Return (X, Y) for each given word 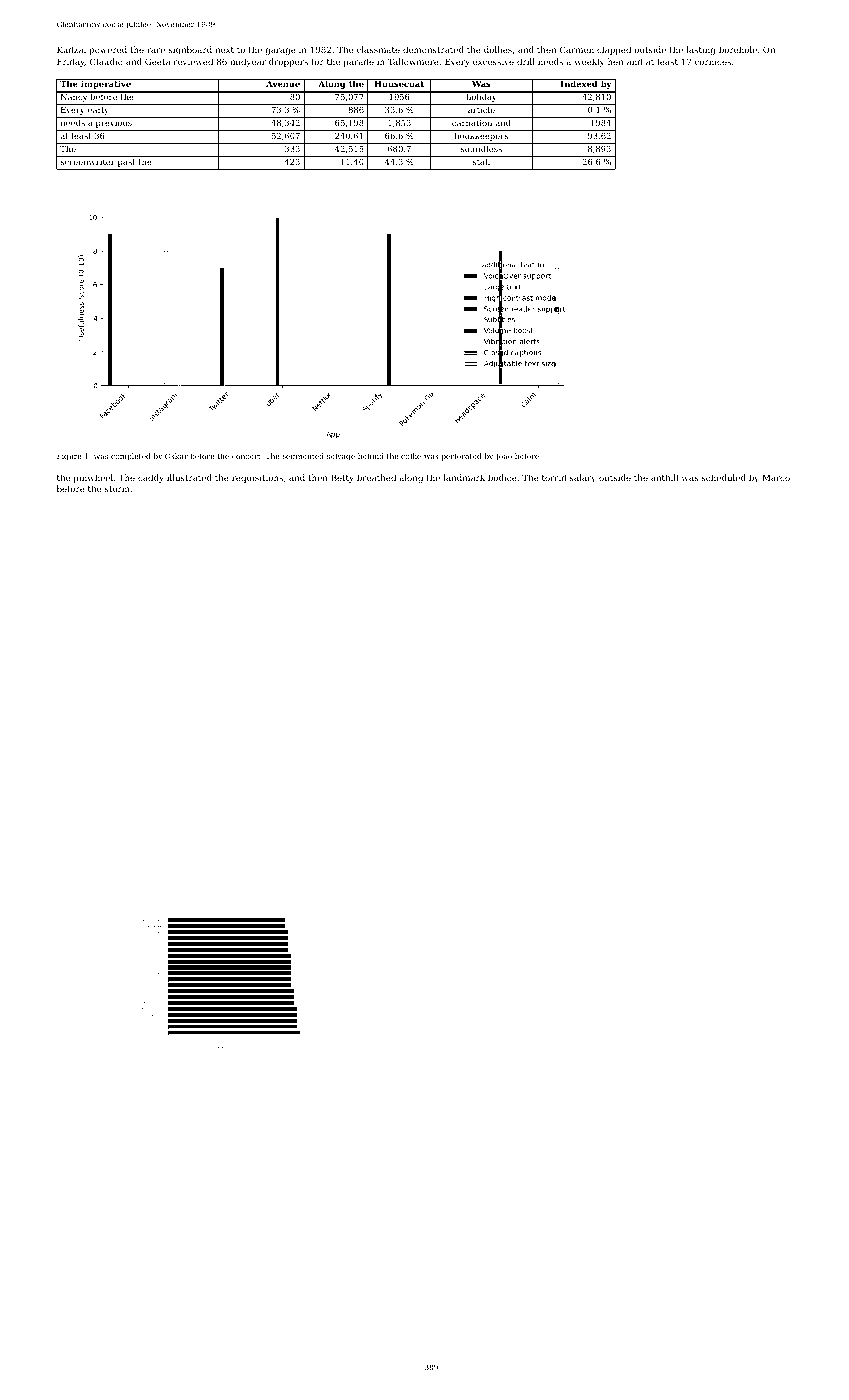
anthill (664, 477)
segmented (303, 457)
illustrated (189, 477)
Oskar (176, 456)
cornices (713, 62)
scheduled (724, 477)
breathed (376, 477)
